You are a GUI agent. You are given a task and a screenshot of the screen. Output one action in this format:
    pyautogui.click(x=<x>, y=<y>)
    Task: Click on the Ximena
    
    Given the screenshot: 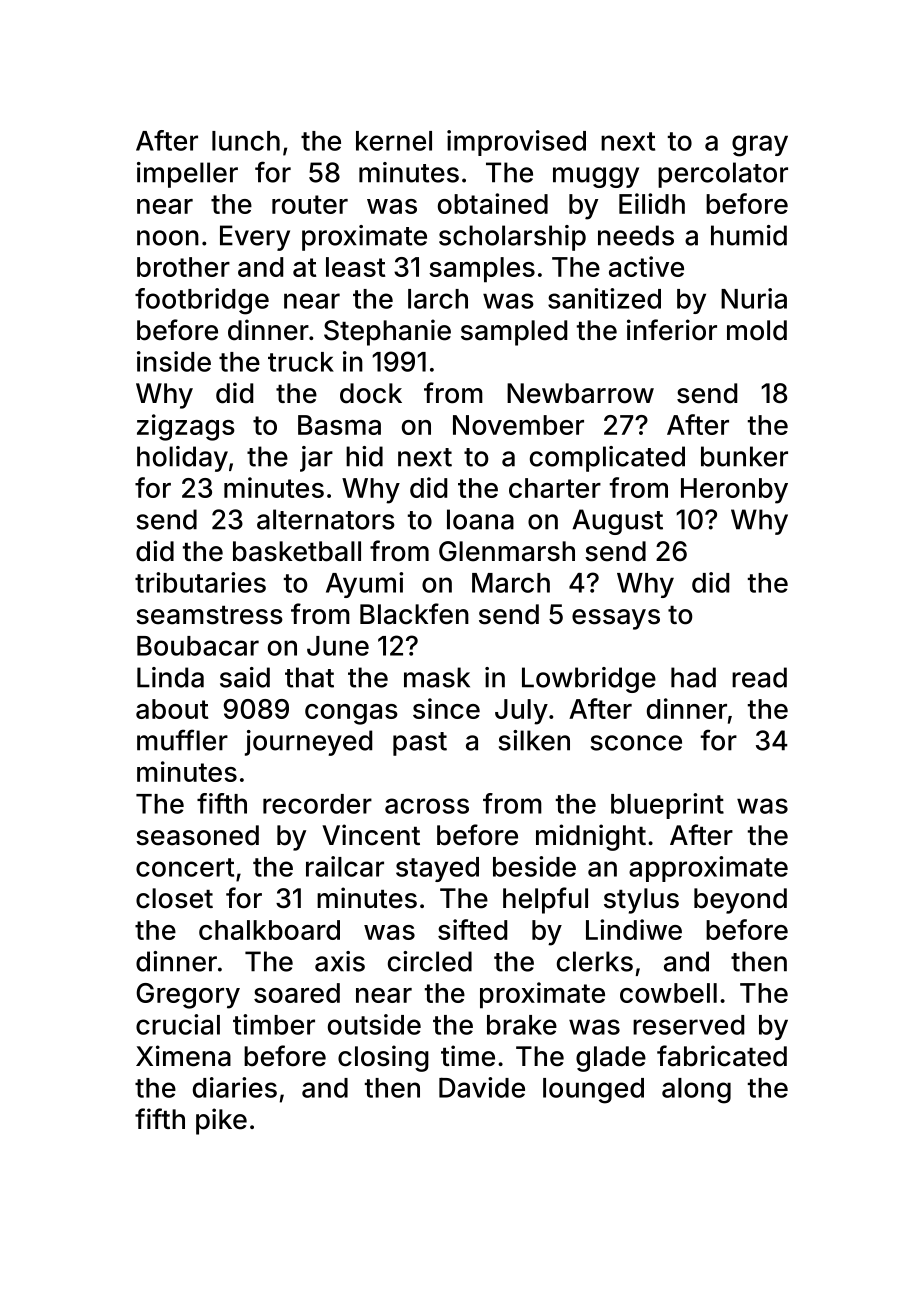 What is the action you would take?
    pyautogui.click(x=183, y=1056)
